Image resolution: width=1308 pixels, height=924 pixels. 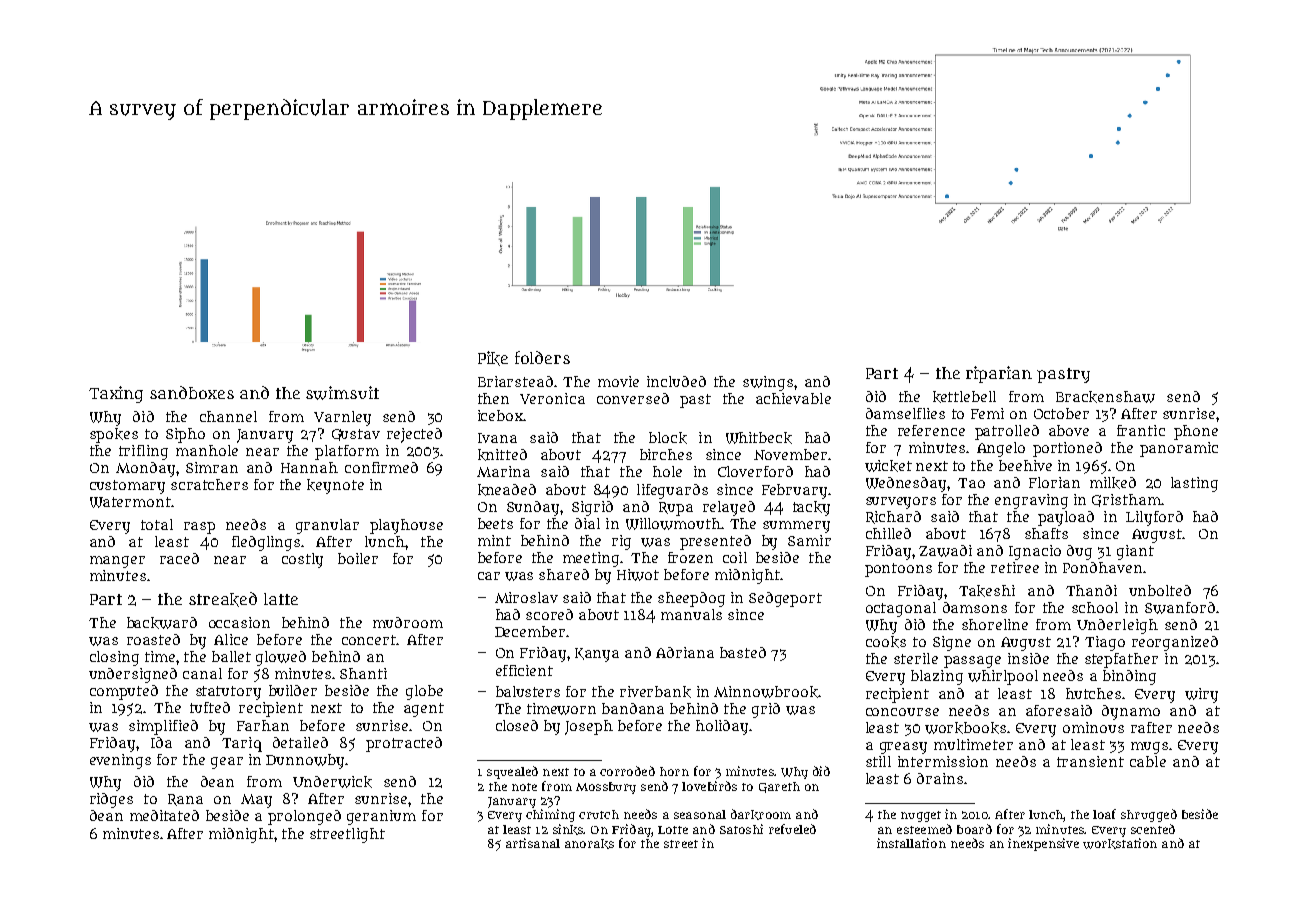 What do you see at coordinates (163, 727) in the page?
I see `simplified` at bounding box center [163, 727].
